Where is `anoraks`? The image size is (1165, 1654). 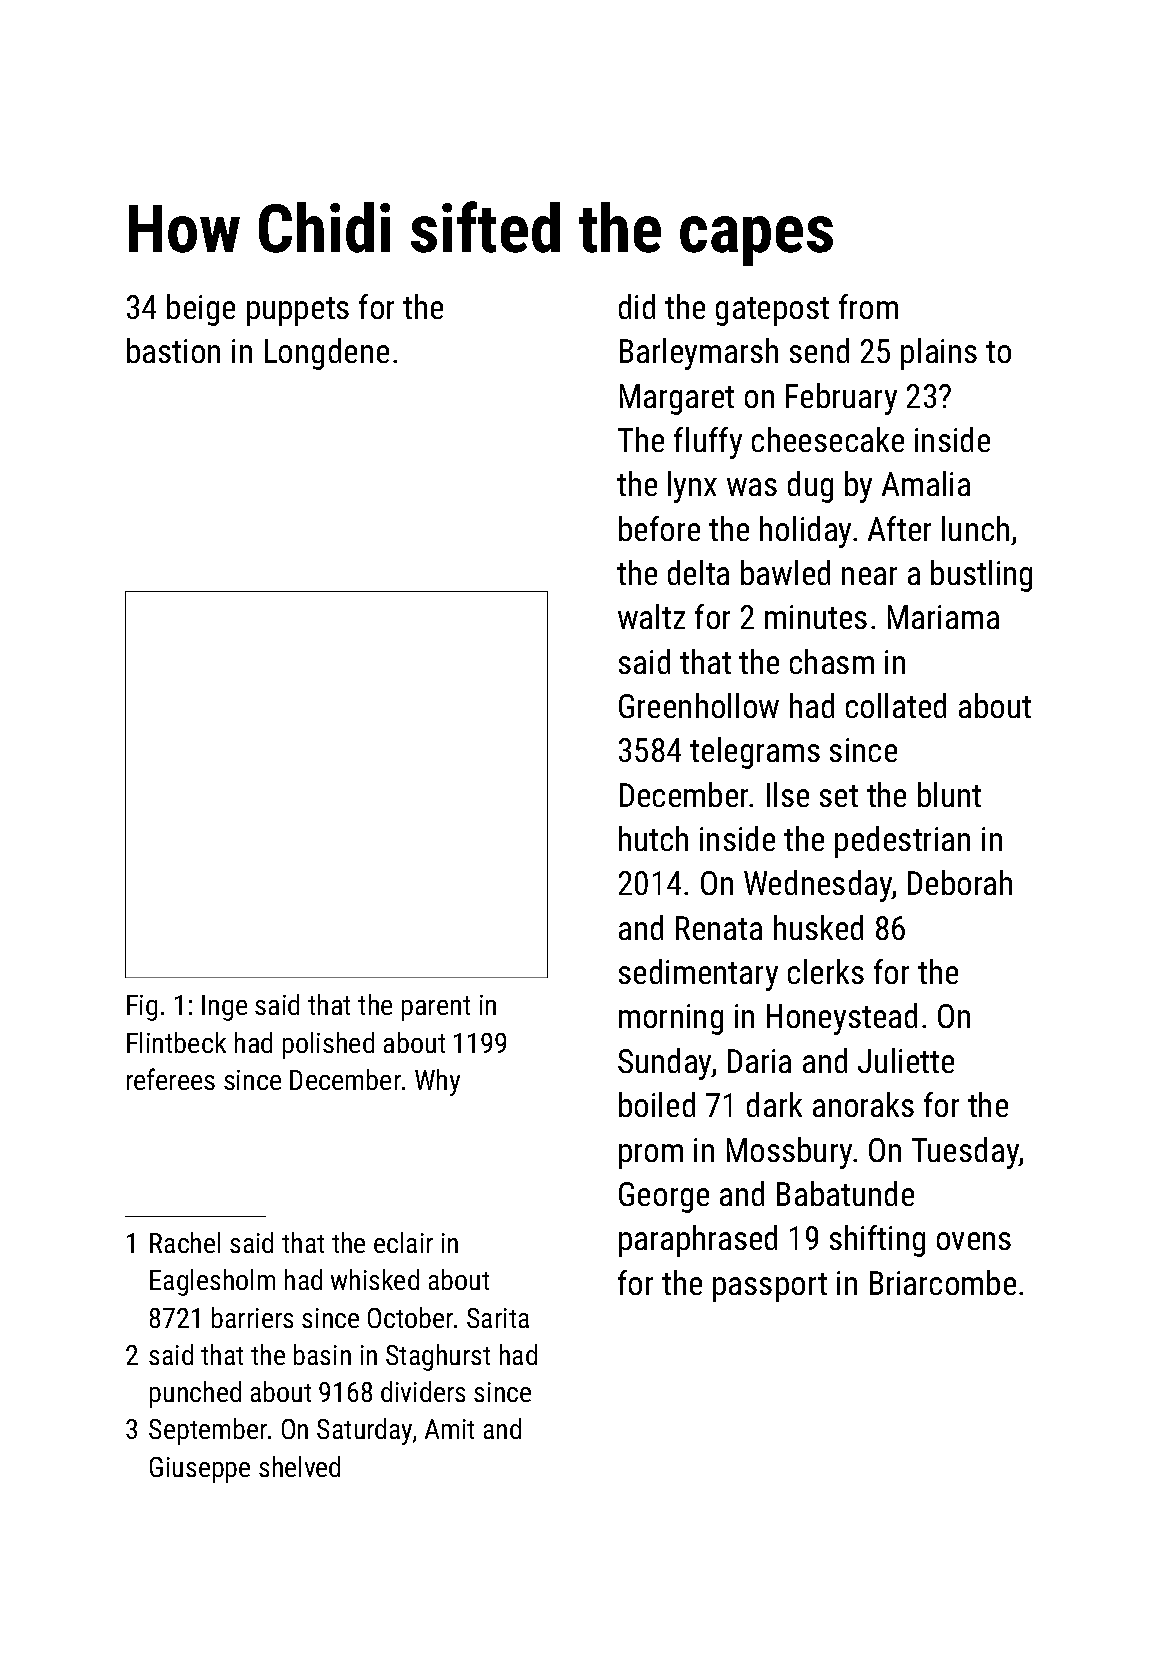 anoraks is located at coordinates (863, 1104).
